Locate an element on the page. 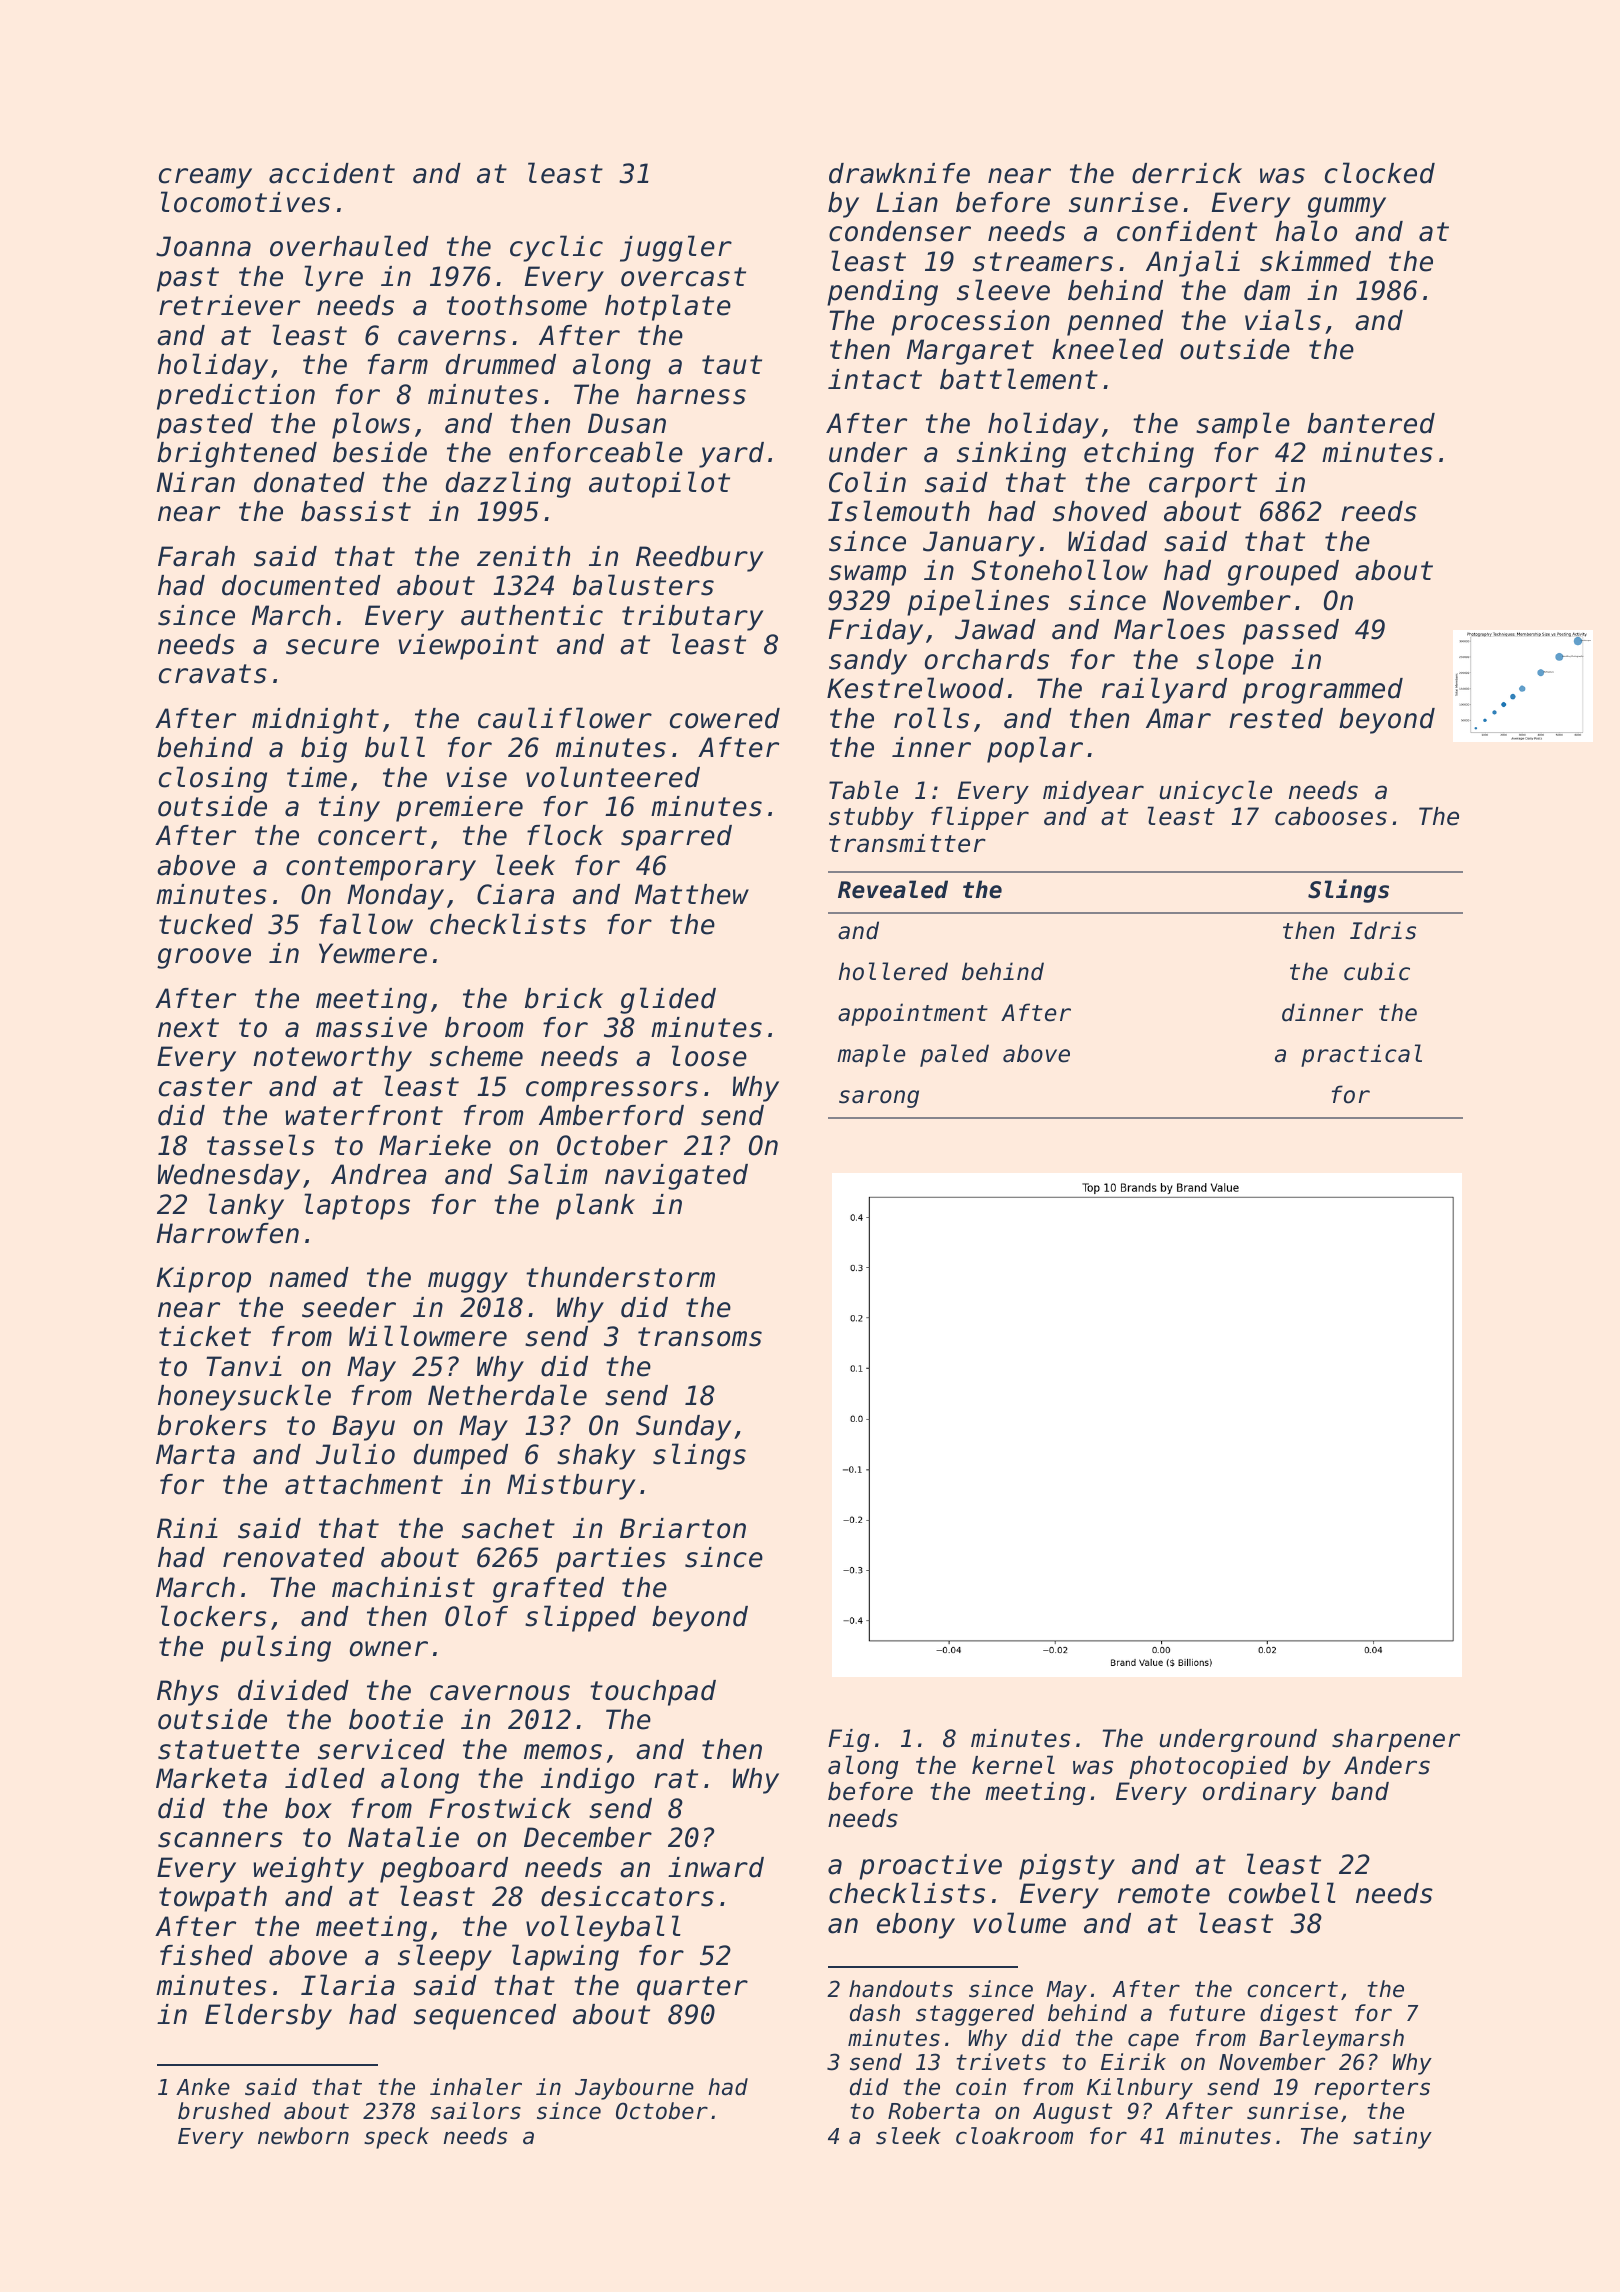  sparred is located at coordinates (676, 838).
